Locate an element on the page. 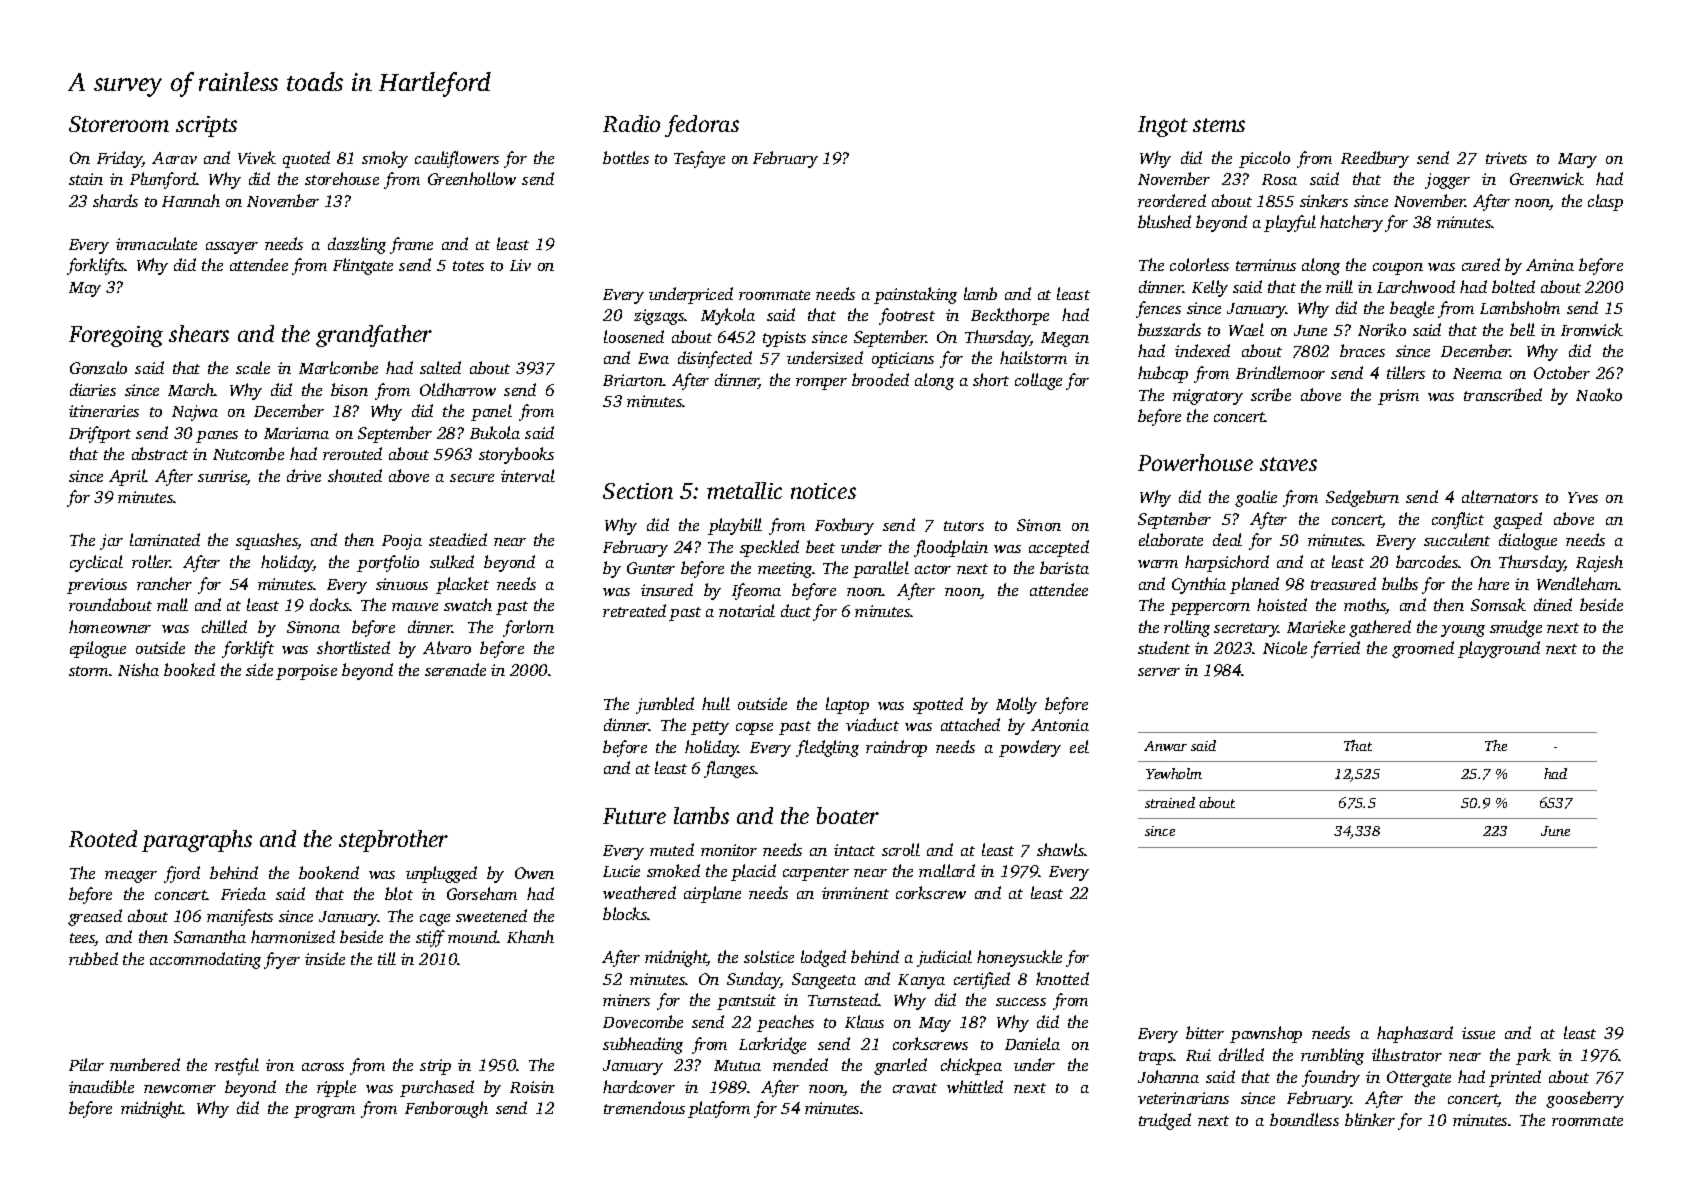 This image has width=1693, height=1197. Kelly is located at coordinates (1210, 288).
